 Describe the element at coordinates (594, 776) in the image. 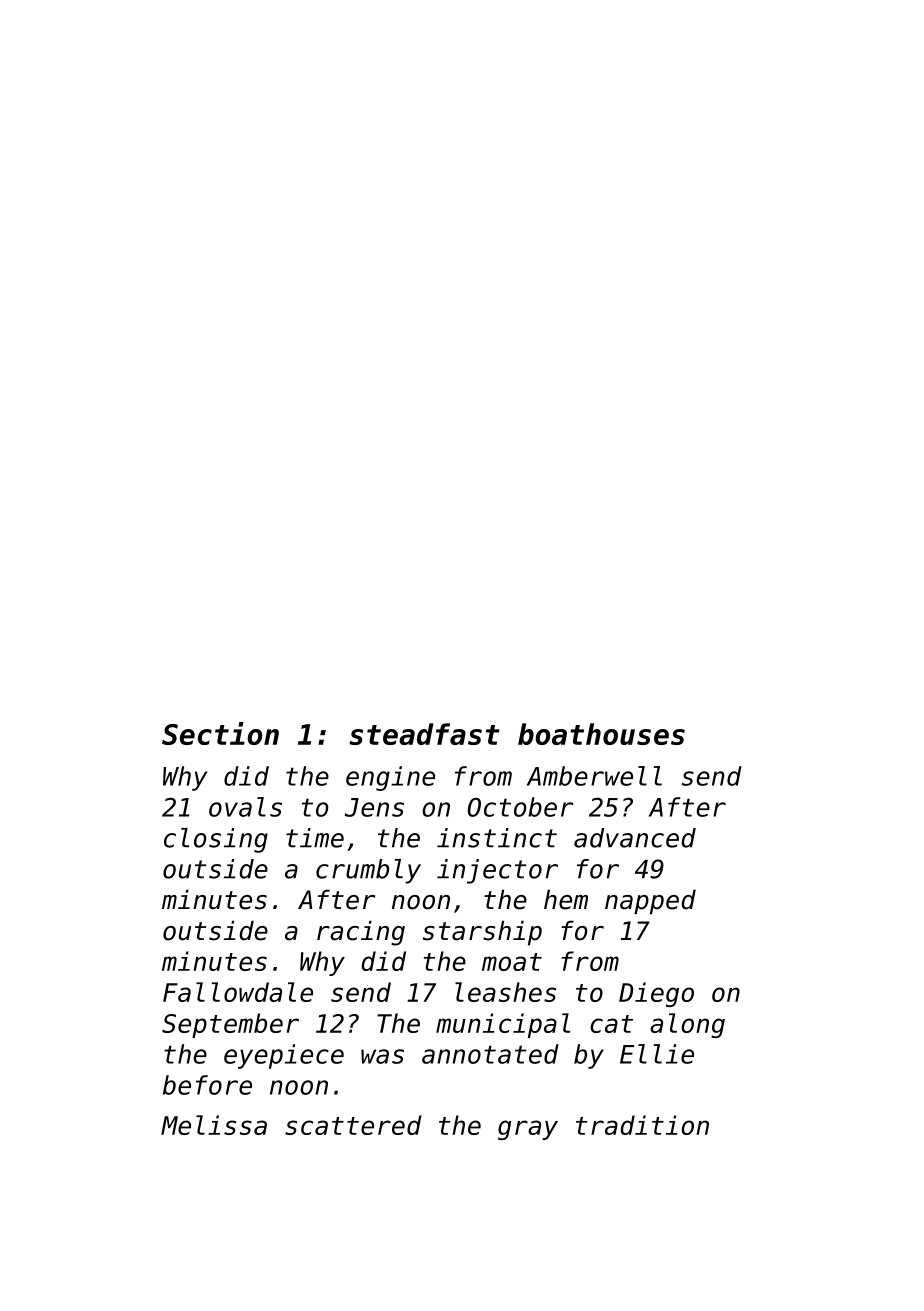

I see `Amberwell` at that location.
